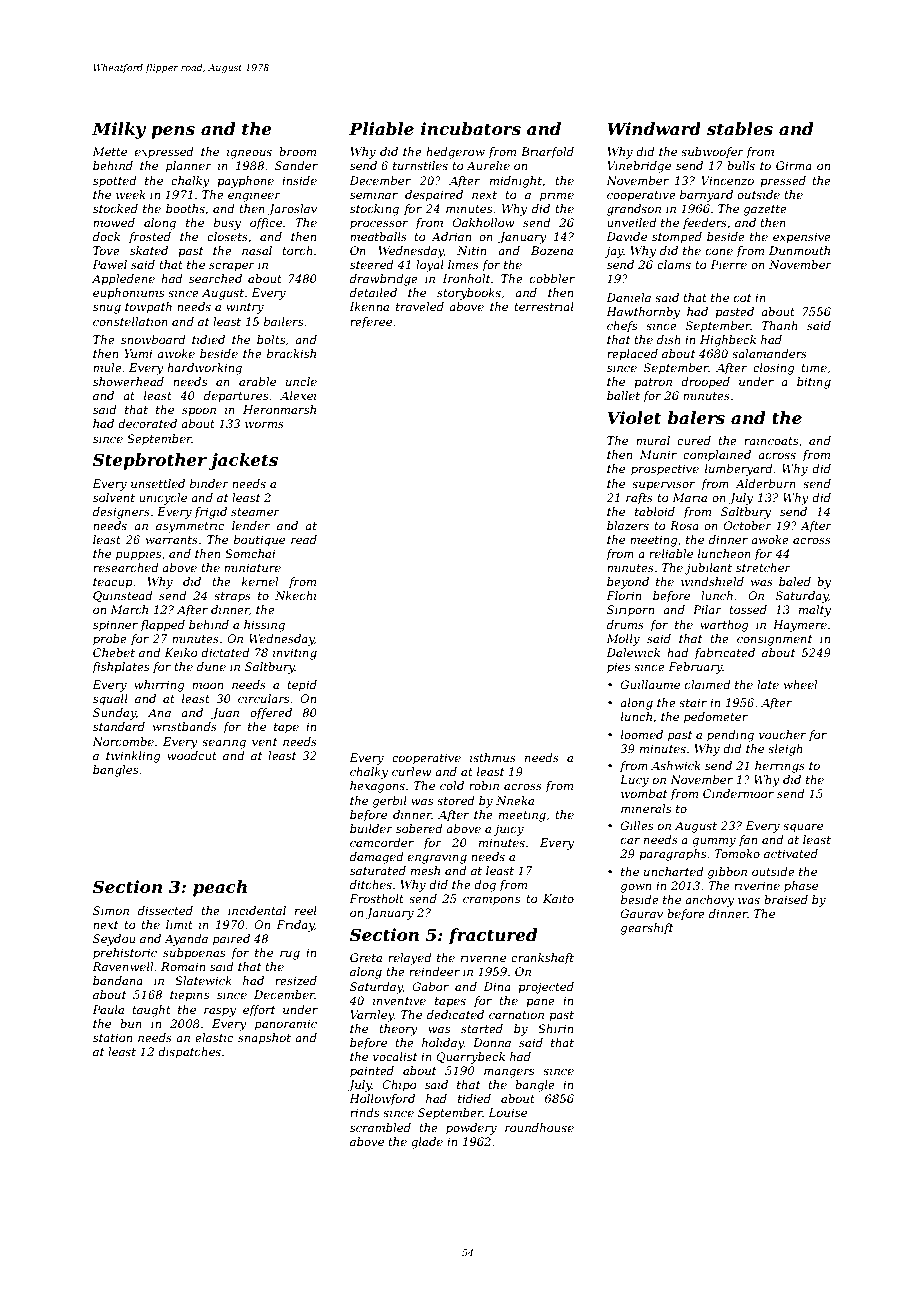  I want to click on scrambled, so click(380, 1127).
